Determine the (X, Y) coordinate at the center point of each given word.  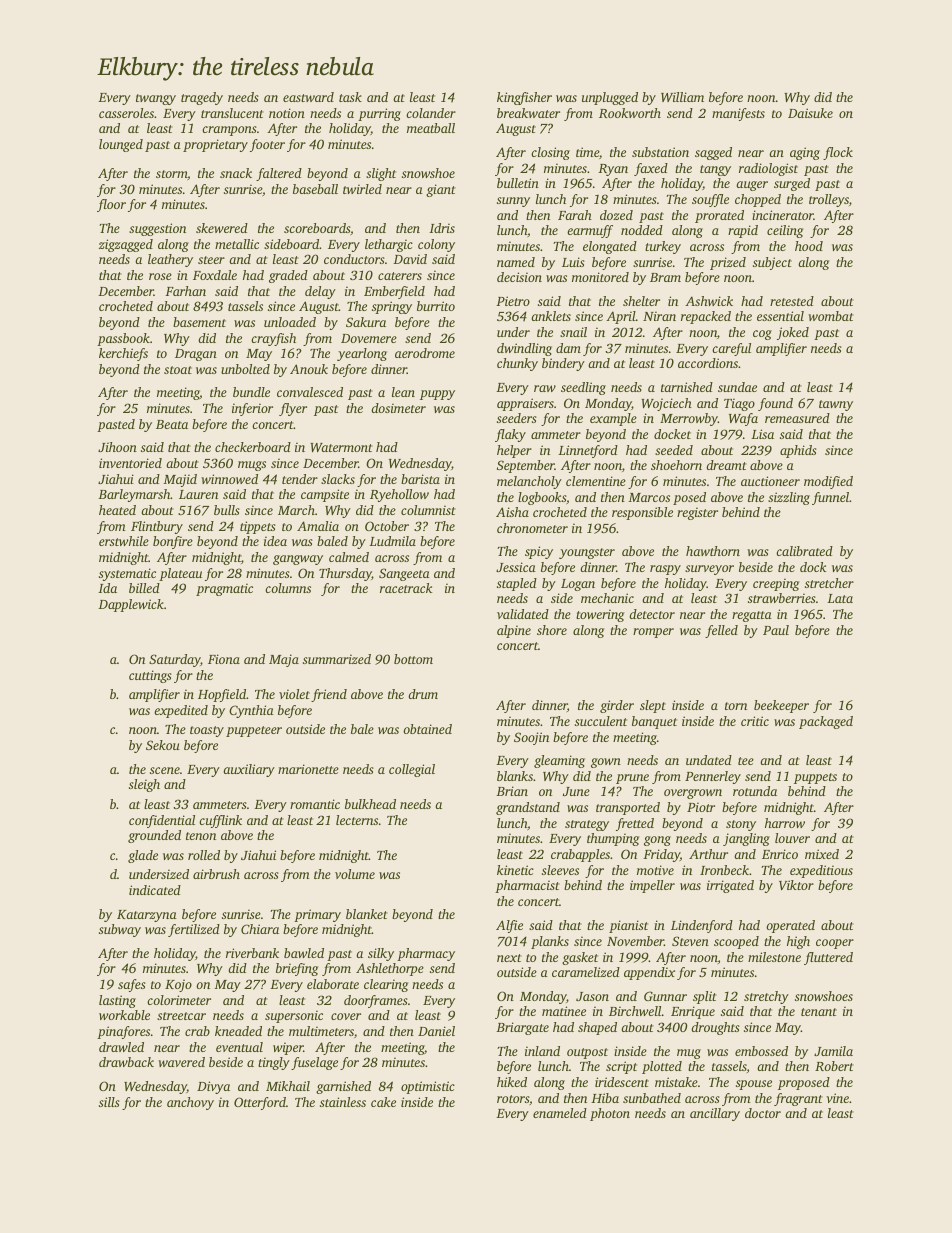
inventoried (130, 463)
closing (550, 153)
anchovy (190, 1103)
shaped (597, 1028)
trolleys (829, 200)
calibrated (804, 551)
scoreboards (317, 228)
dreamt (726, 465)
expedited (181, 711)
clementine (596, 481)
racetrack (406, 588)
